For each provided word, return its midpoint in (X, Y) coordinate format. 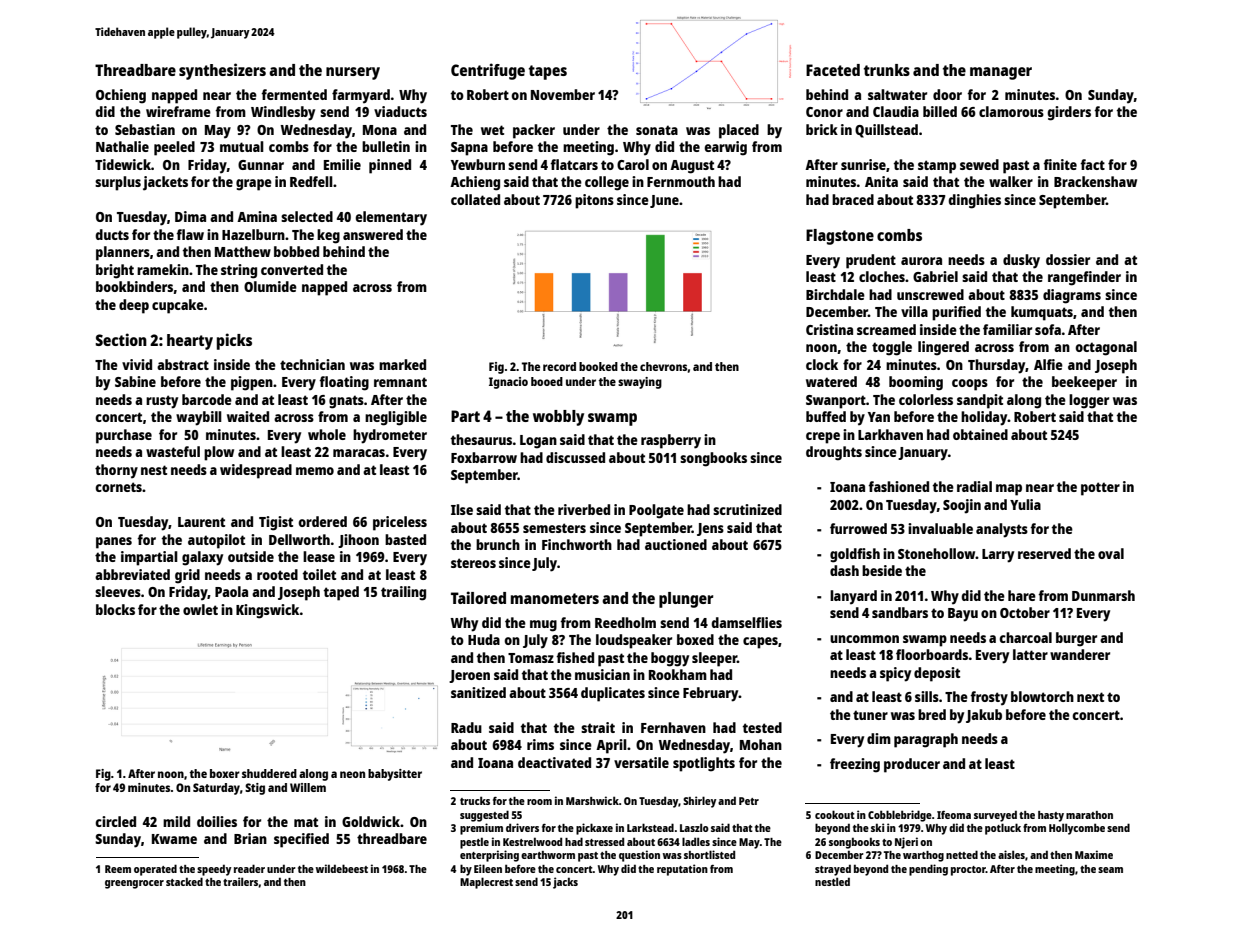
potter (1100, 489)
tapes (548, 72)
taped (341, 593)
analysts (1002, 530)
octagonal (1106, 348)
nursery (353, 73)
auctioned (676, 544)
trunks (887, 70)
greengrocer (134, 884)
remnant (400, 382)
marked (402, 364)
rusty (162, 402)
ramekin (163, 269)
